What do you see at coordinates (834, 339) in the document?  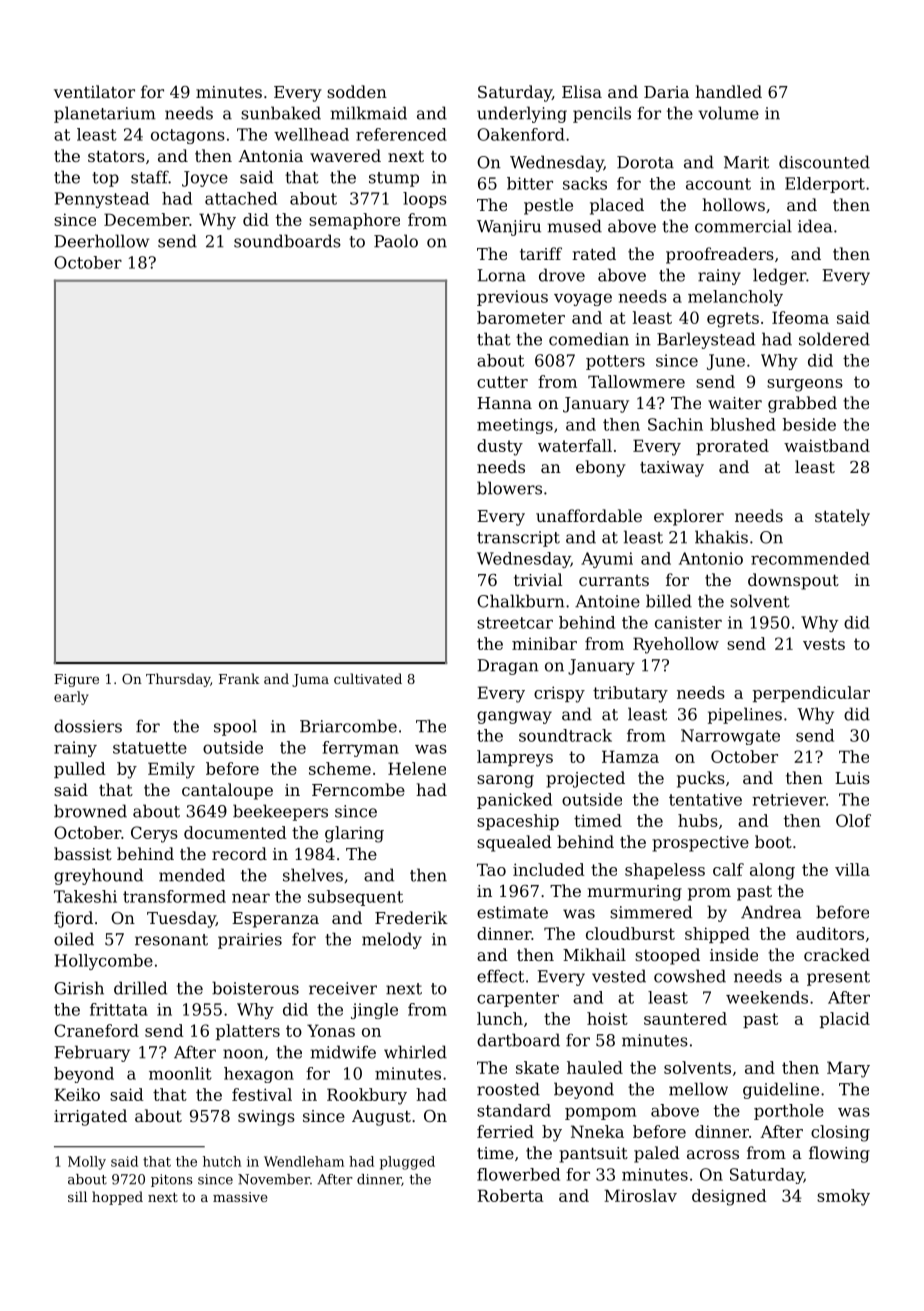 I see `soldered` at bounding box center [834, 339].
